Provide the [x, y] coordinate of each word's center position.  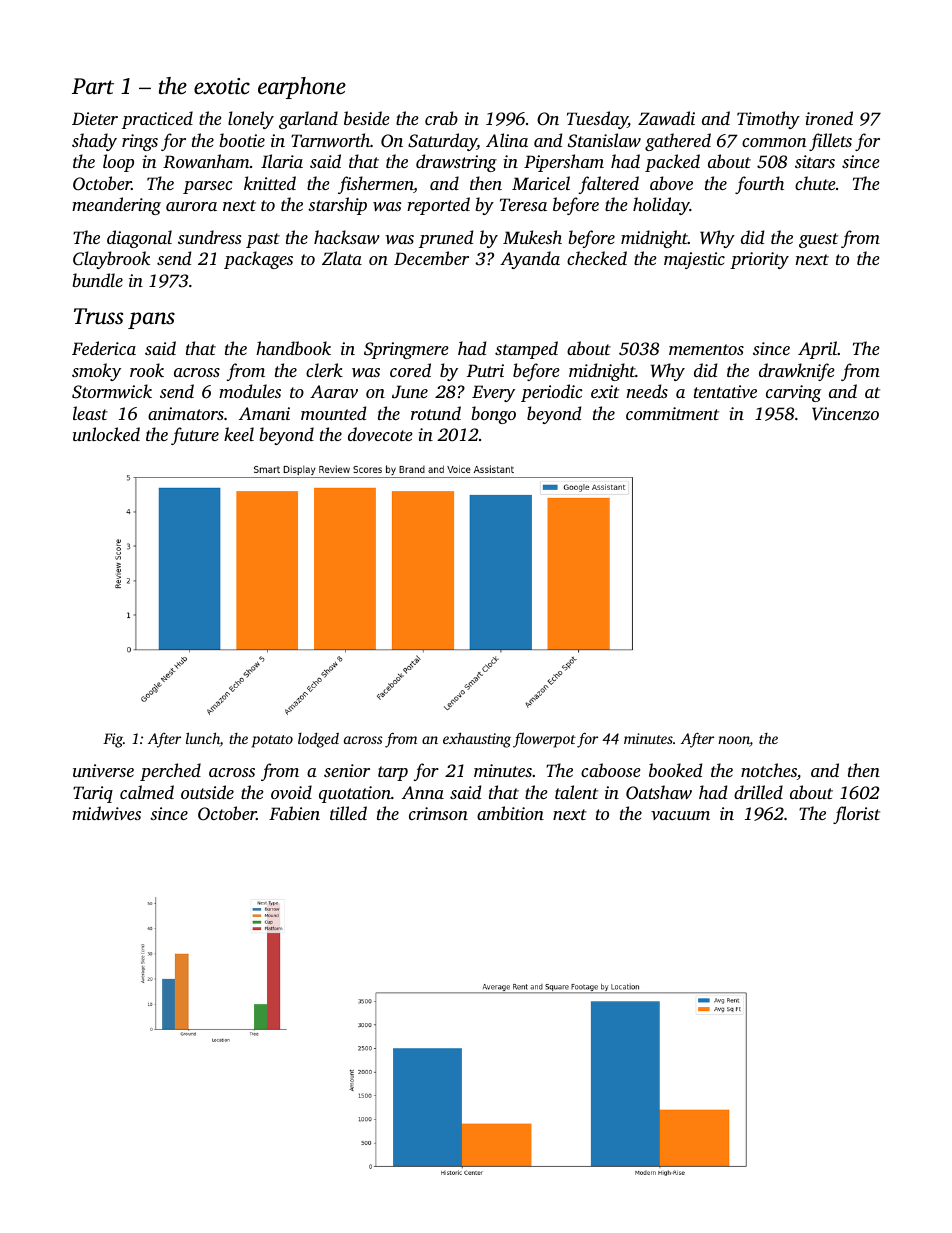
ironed [829, 118]
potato [272, 741]
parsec [208, 187]
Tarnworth [330, 140]
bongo [493, 415]
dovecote [380, 434]
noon [734, 741]
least [90, 413]
